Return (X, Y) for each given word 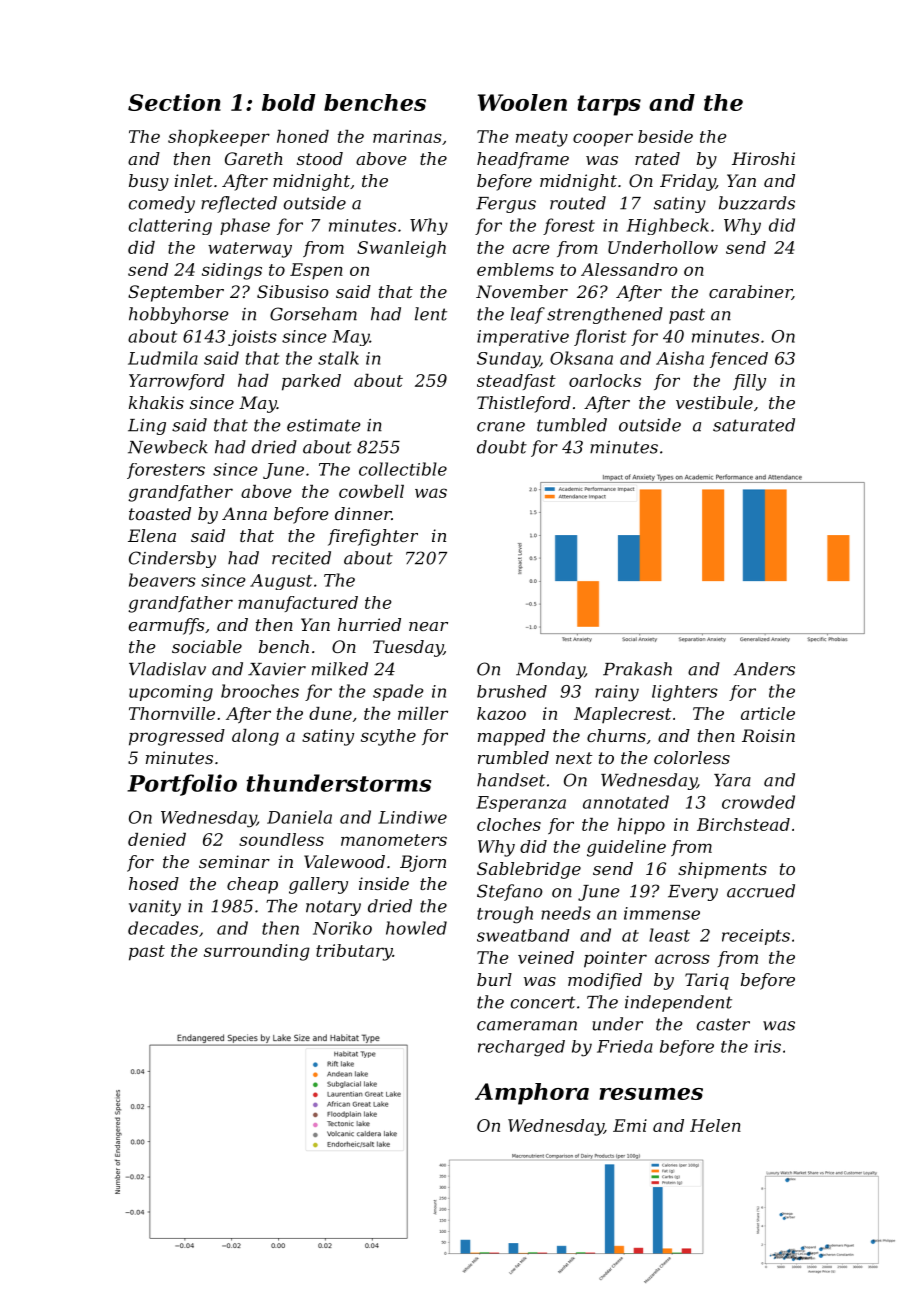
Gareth (254, 158)
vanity (155, 908)
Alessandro (629, 269)
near (428, 626)
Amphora (532, 1094)
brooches (260, 691)
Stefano (510, 892)
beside (665, 136)
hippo (641, 826)
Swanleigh (401, 249)
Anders (764, 669)
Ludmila (163, 358)
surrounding (257, 952)
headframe (523, 160)
